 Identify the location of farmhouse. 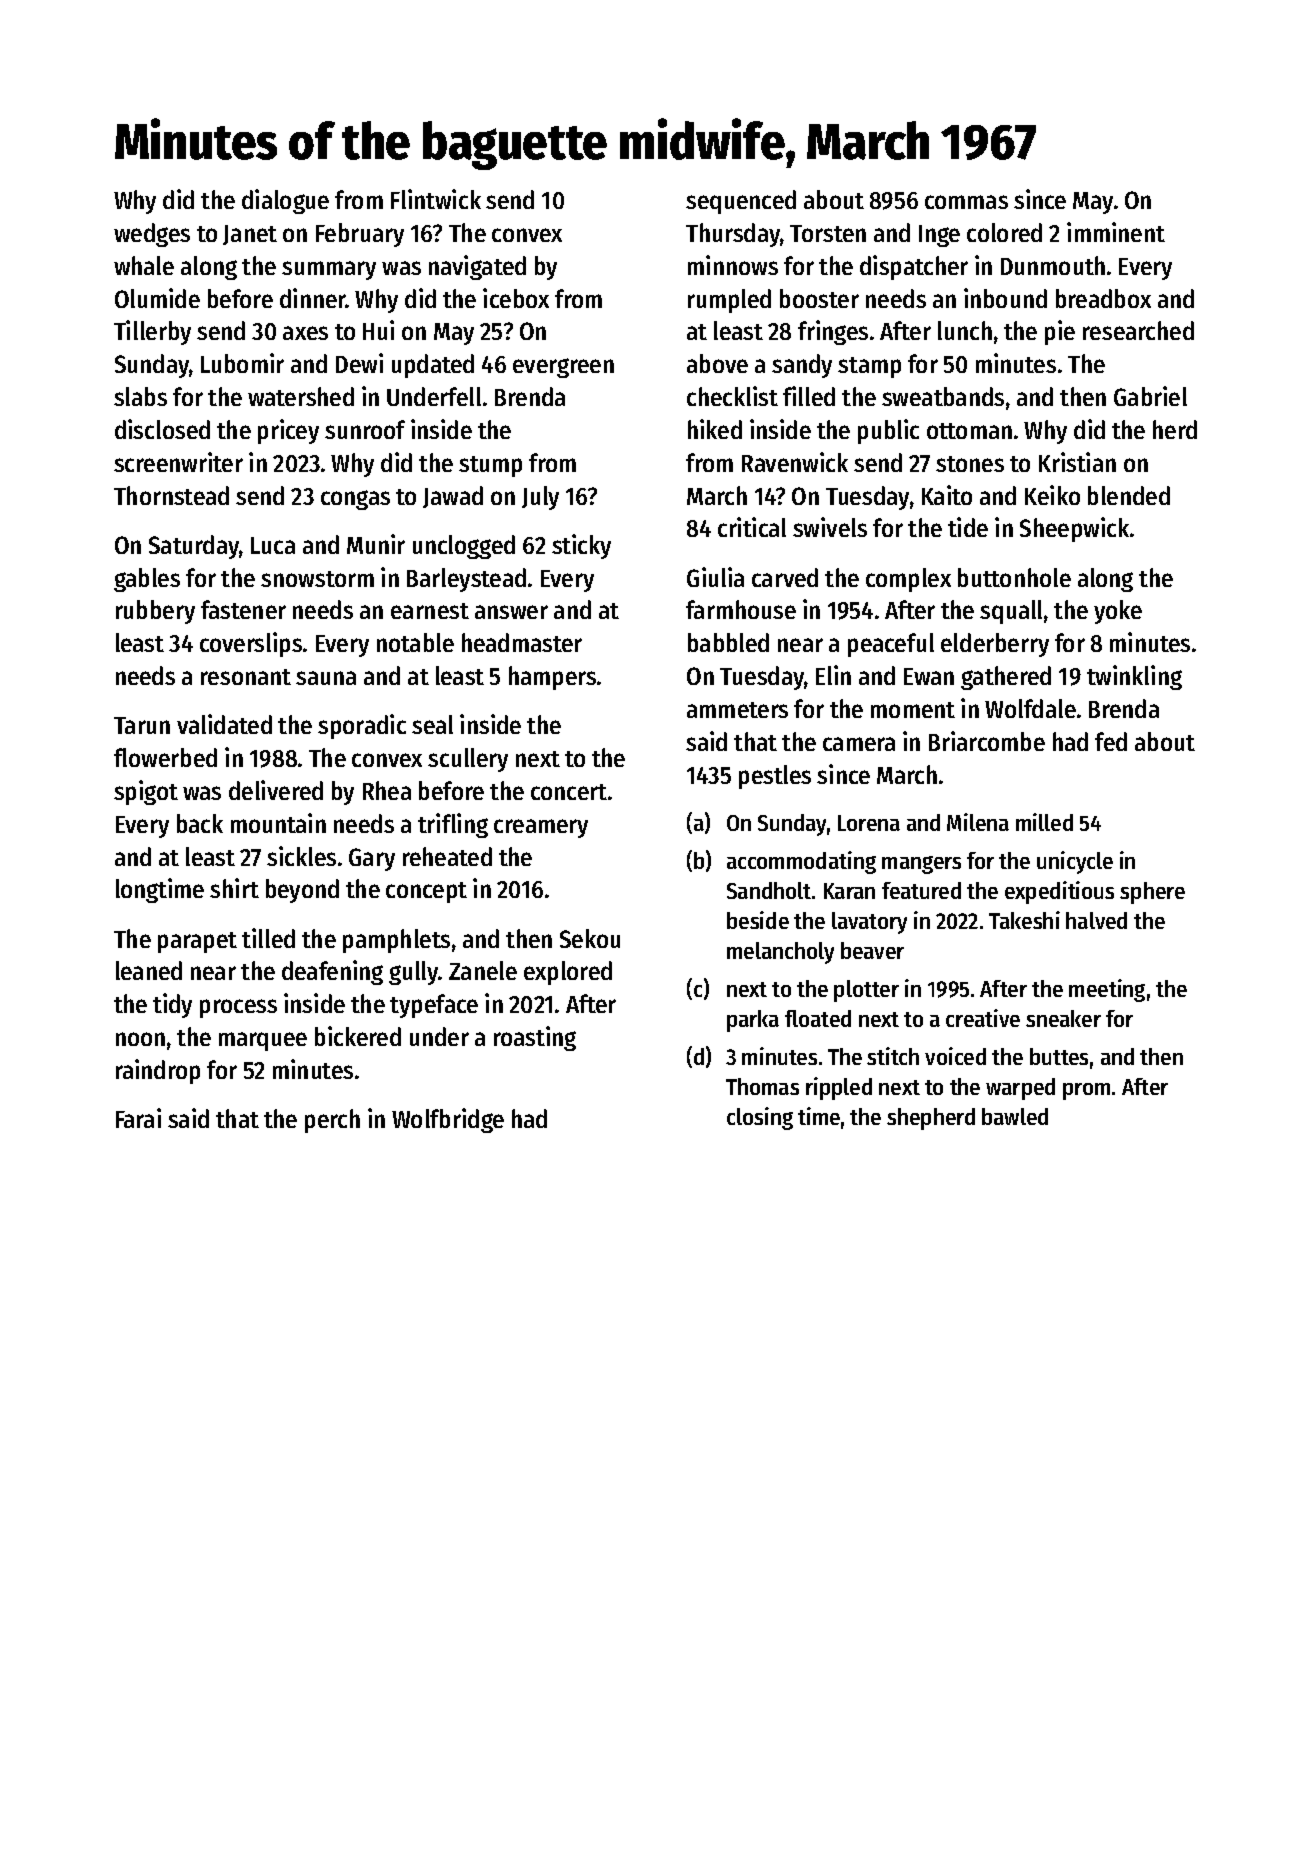
(741, 609).
